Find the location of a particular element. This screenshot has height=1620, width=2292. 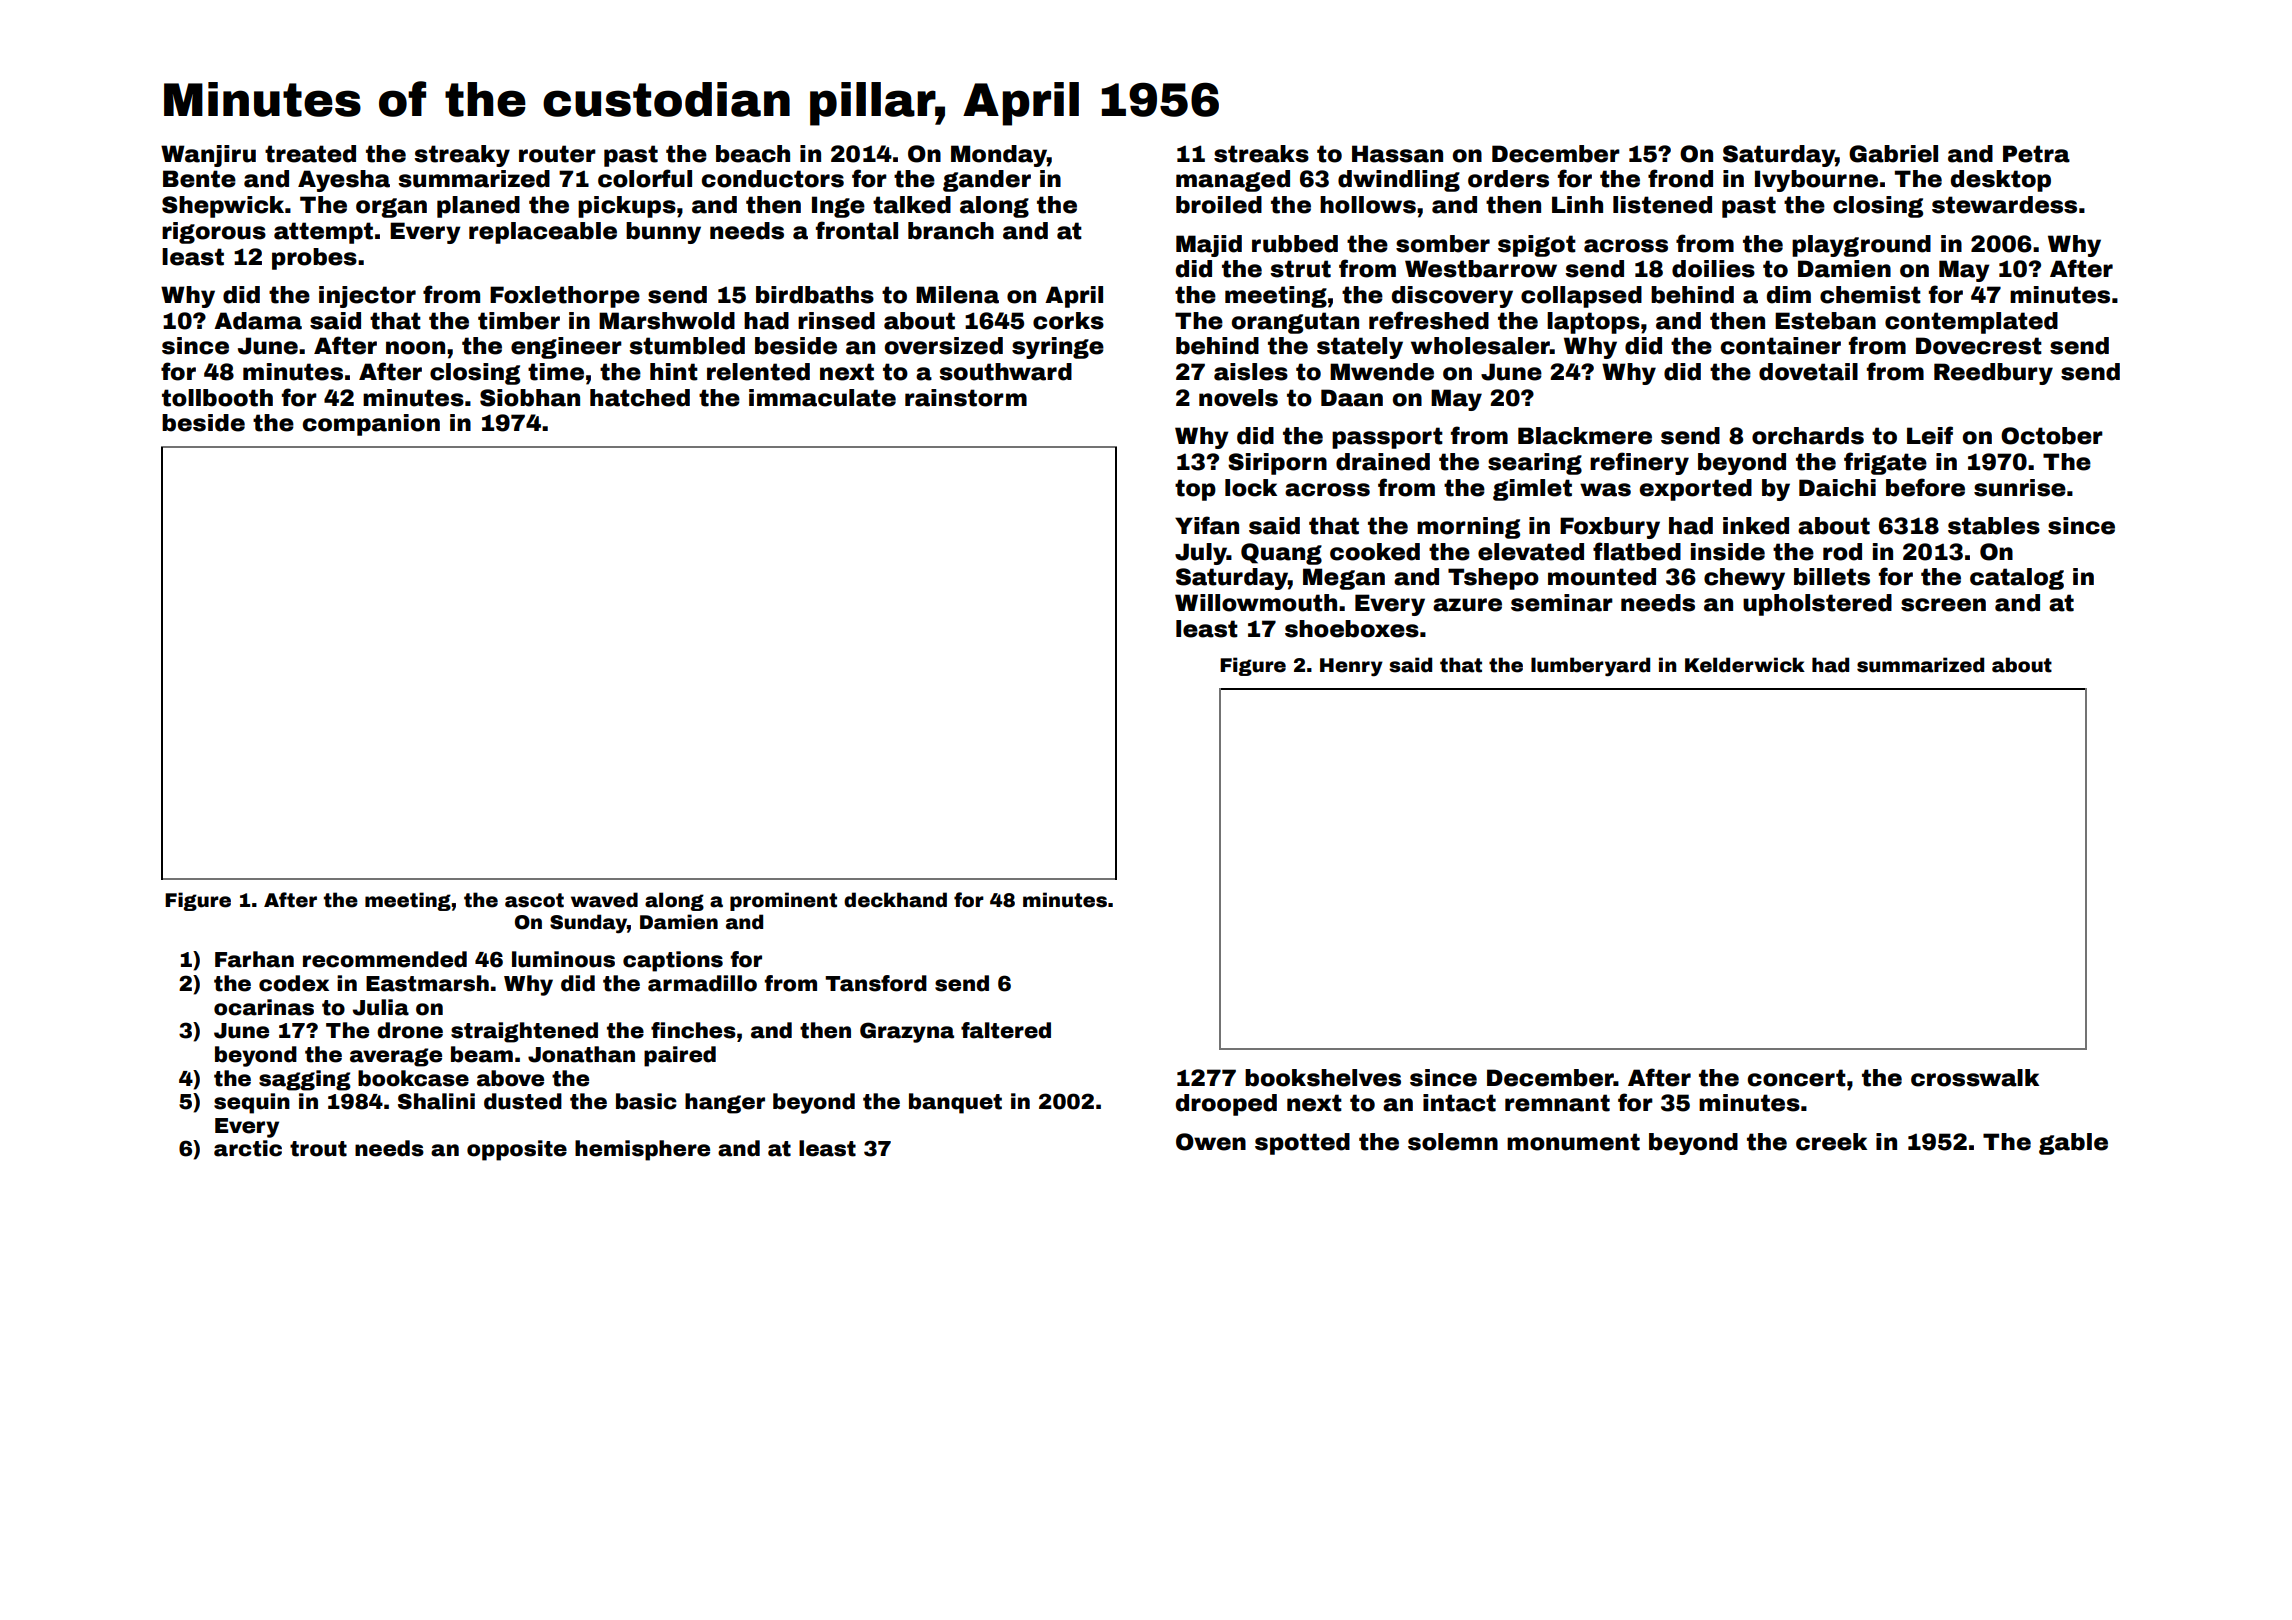

Kelderwick is located at coordinates (1745, 665).
